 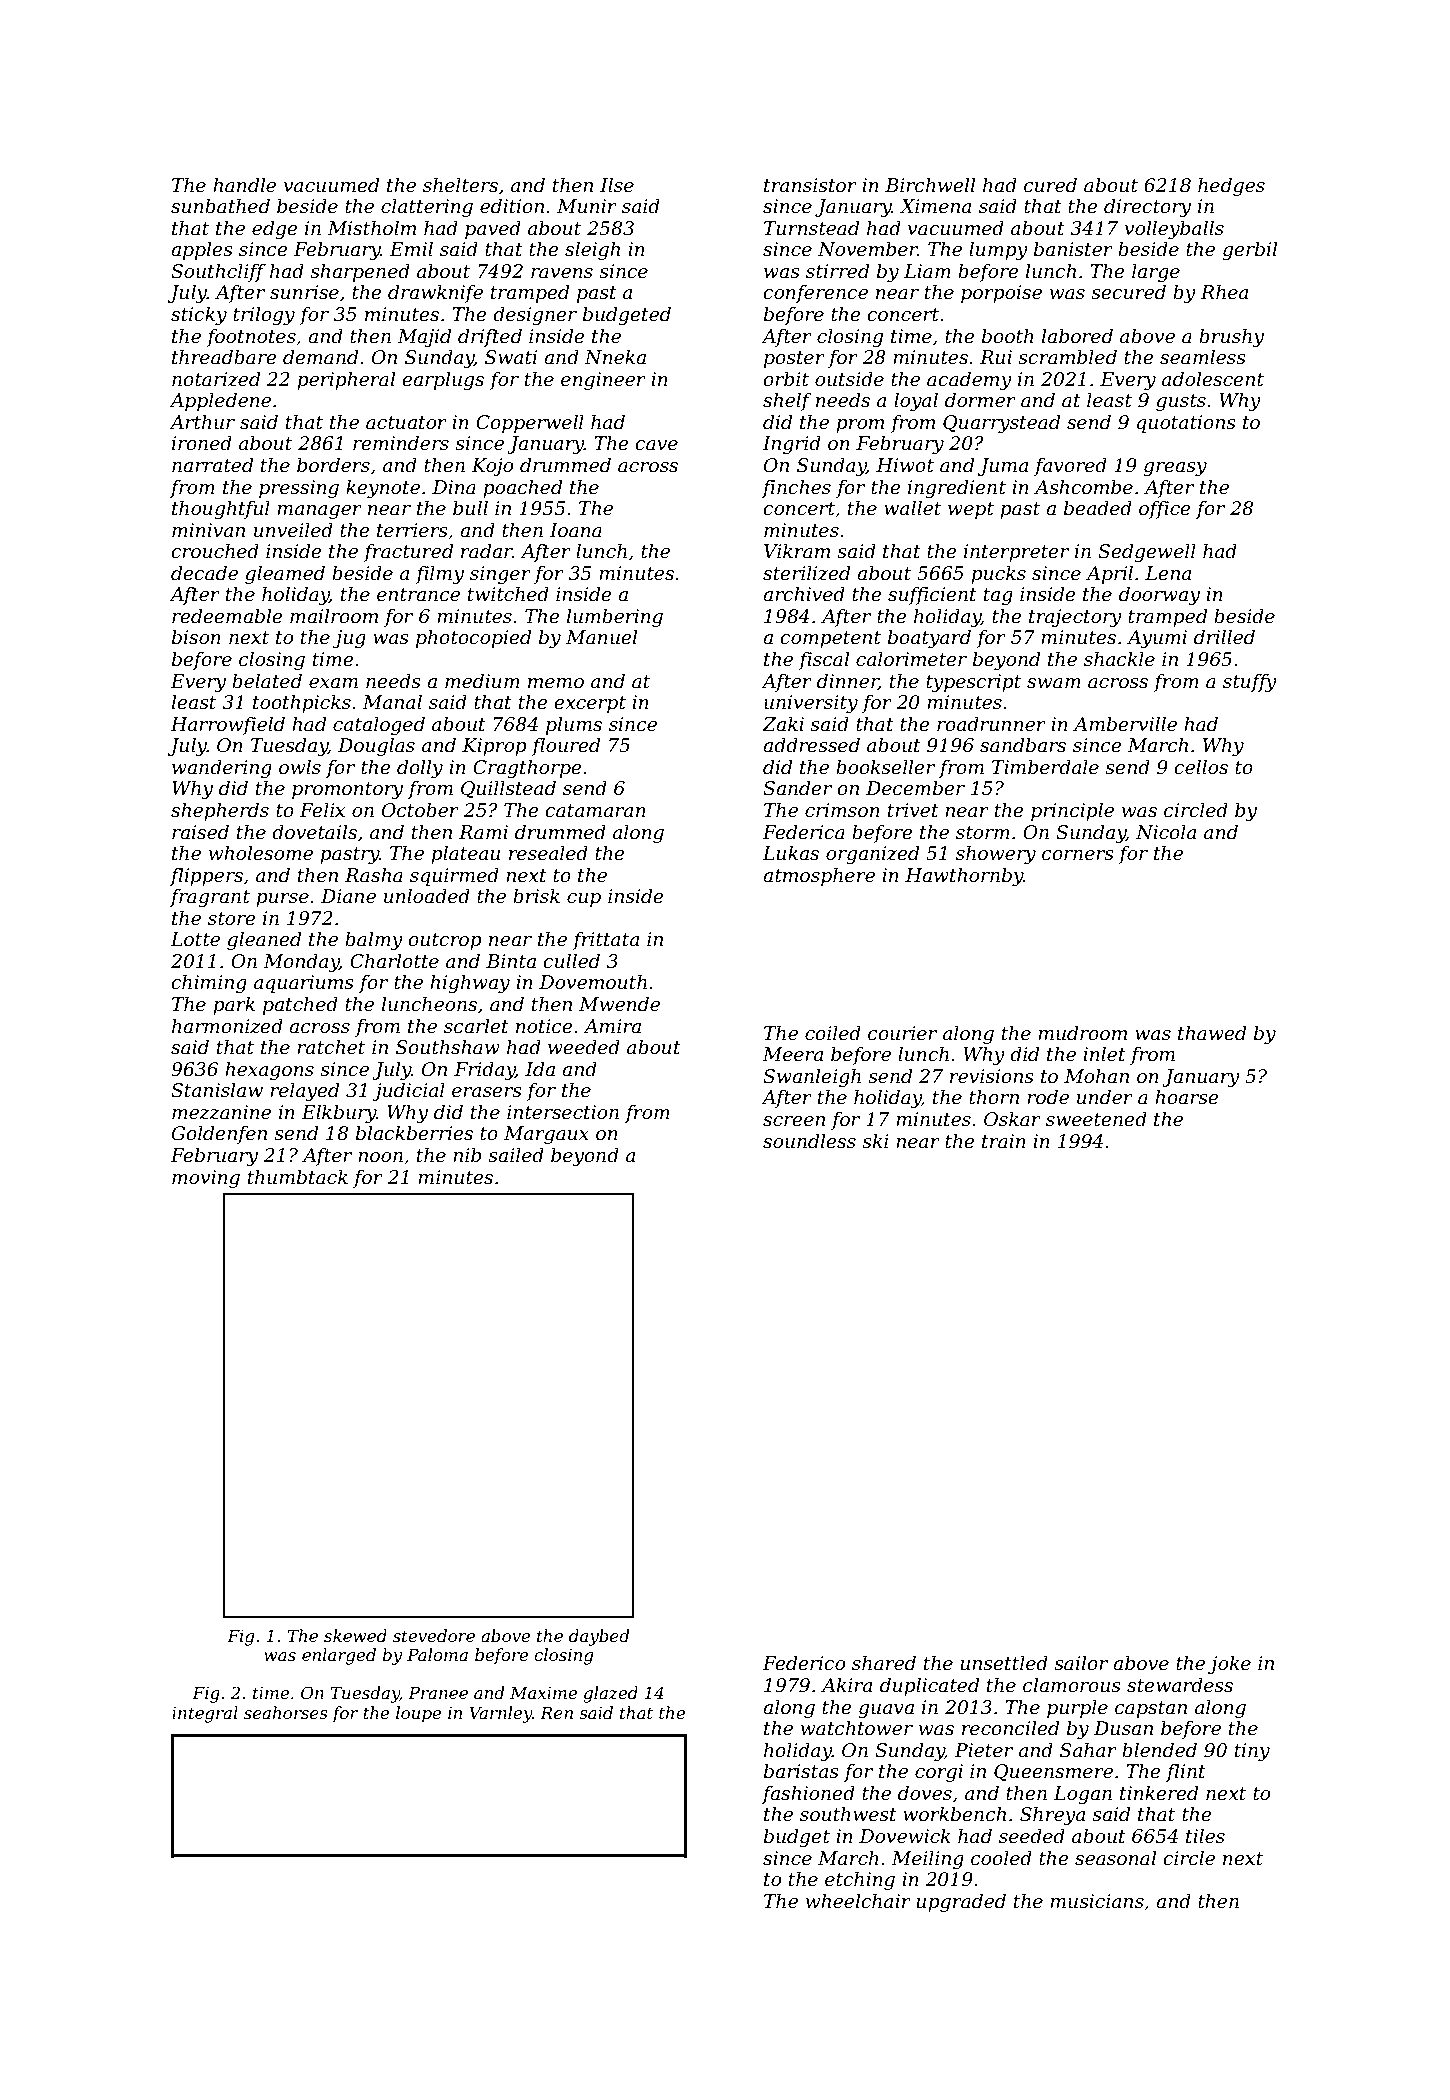 What do you see at coordinates (244, 185) in the screenshot?
I see `handle` at bounding box center [244, 185].
